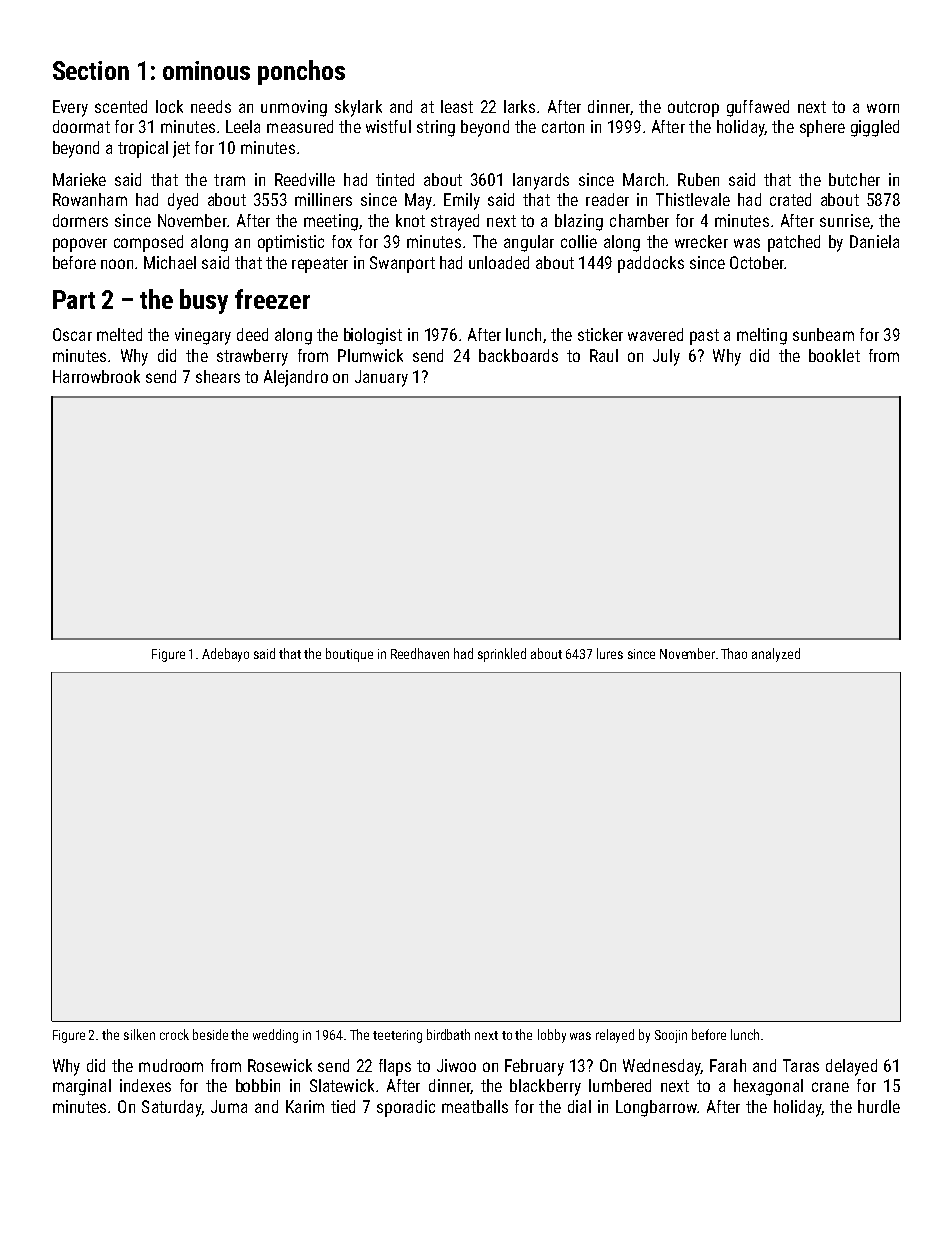 The height and width of the image is (1233, 952). I want to click on Soojin, so click(671, 1036).
